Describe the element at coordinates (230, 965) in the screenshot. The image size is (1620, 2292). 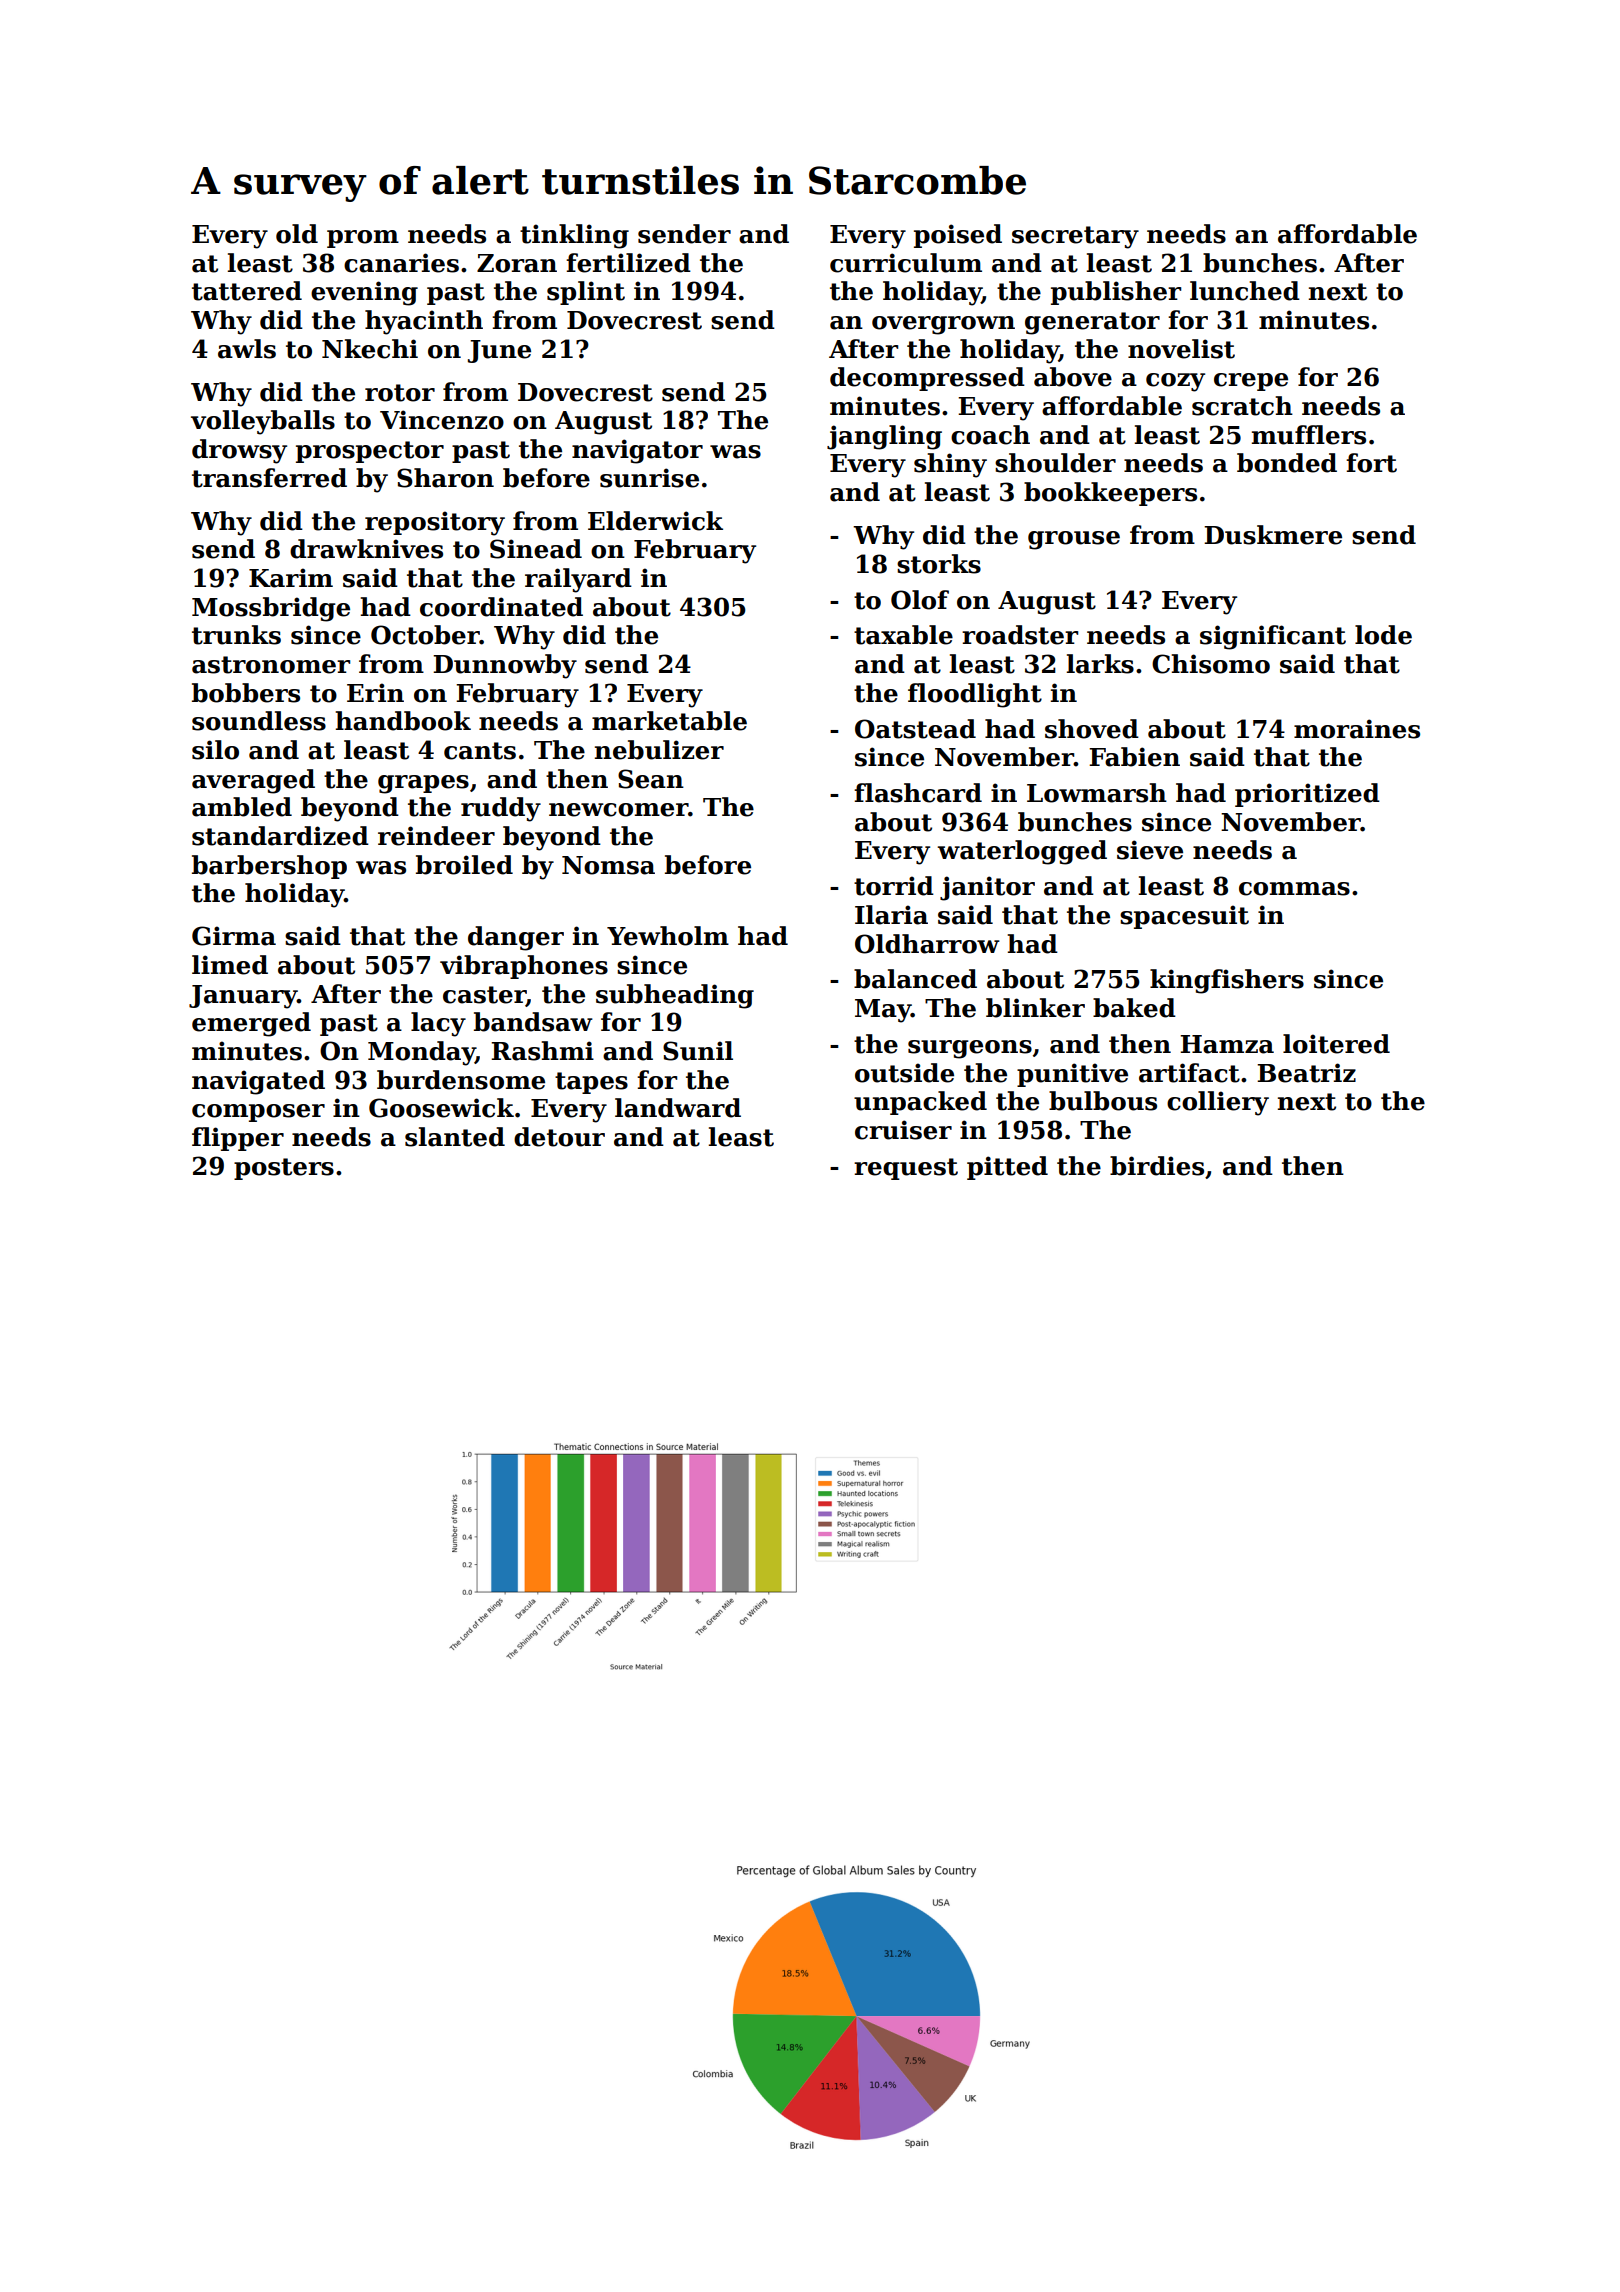
I see `limed` at that location.
